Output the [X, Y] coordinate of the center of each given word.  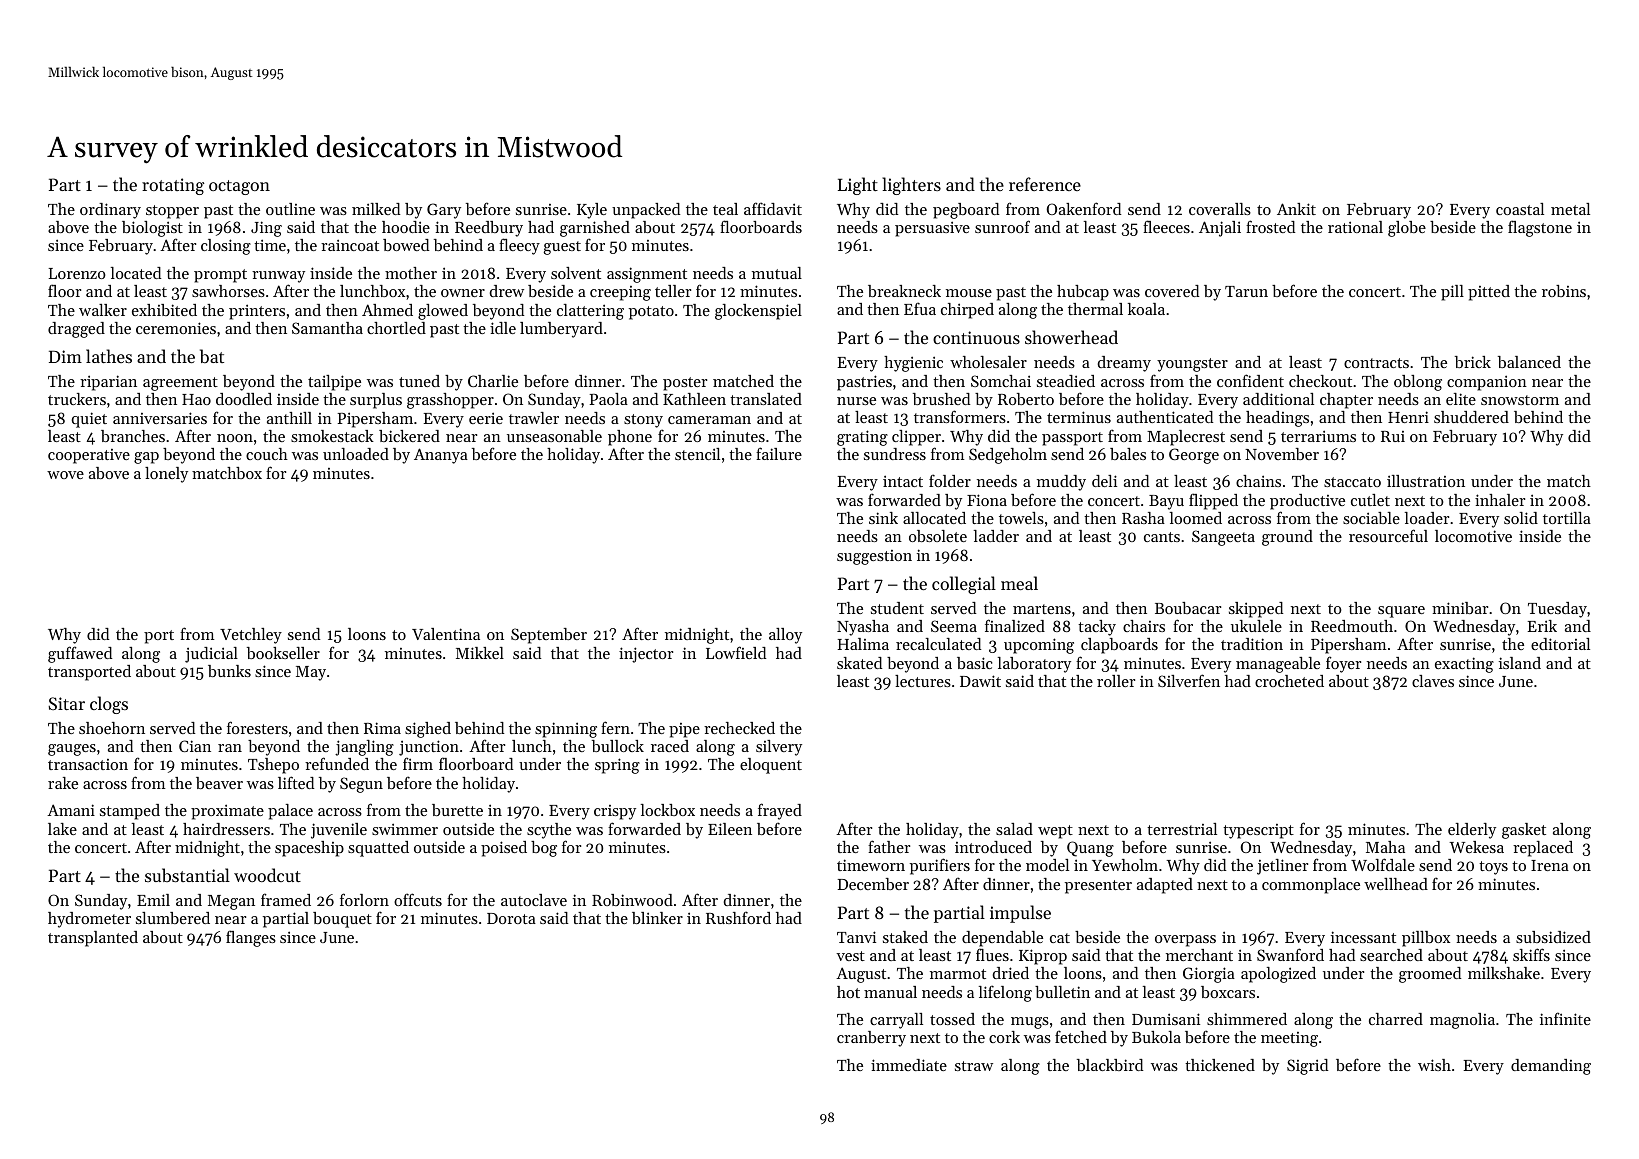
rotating [173, 186]
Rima [382, 728]
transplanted [93, 939]
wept [1055, 832]
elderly [1472, 831]
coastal [1520, 209]
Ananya [441, 456]
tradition [1252, 644]
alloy [785, 636]
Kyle [592, 211]
